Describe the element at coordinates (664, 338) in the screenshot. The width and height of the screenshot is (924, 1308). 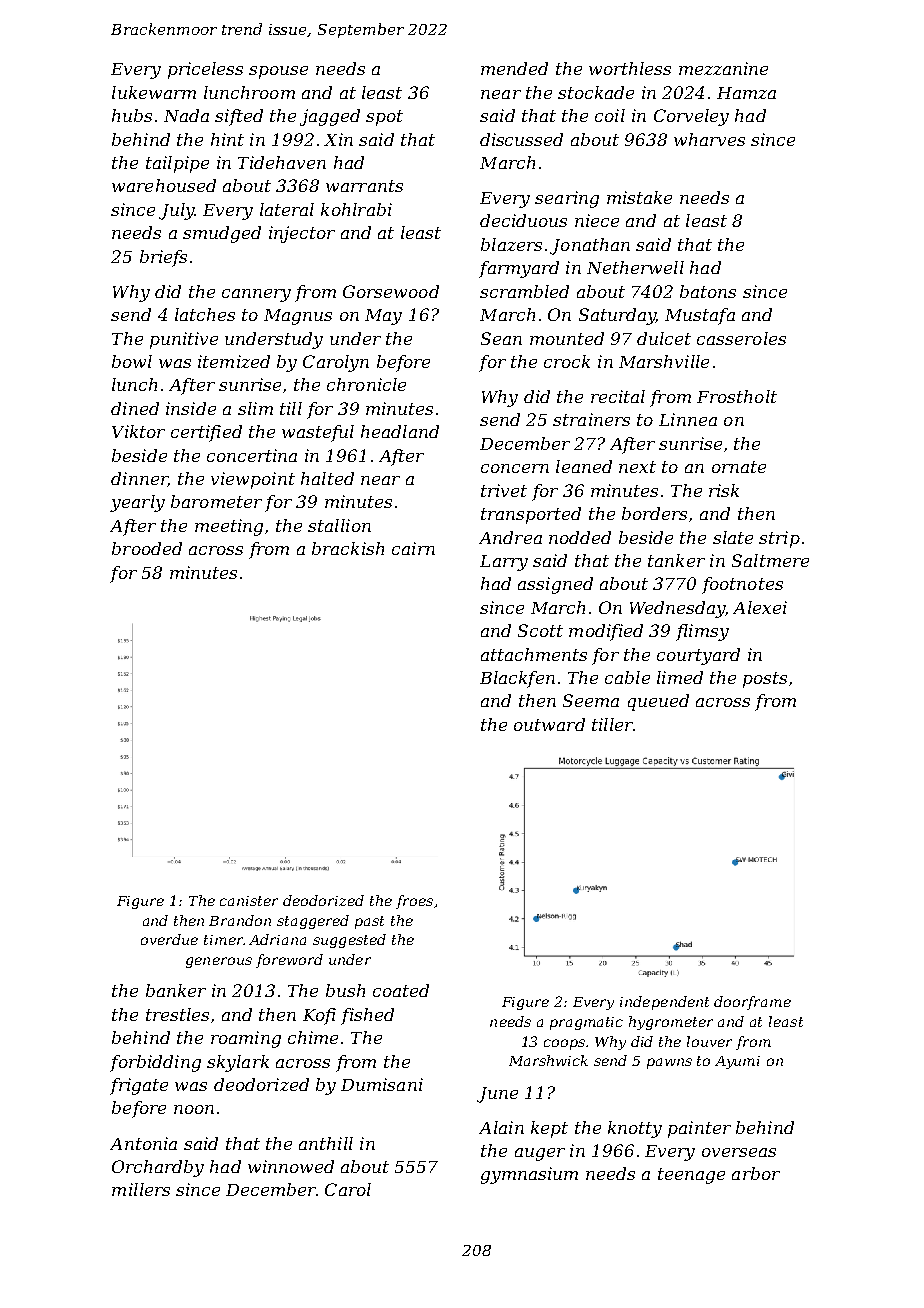
I see `dulcet` at that location.
